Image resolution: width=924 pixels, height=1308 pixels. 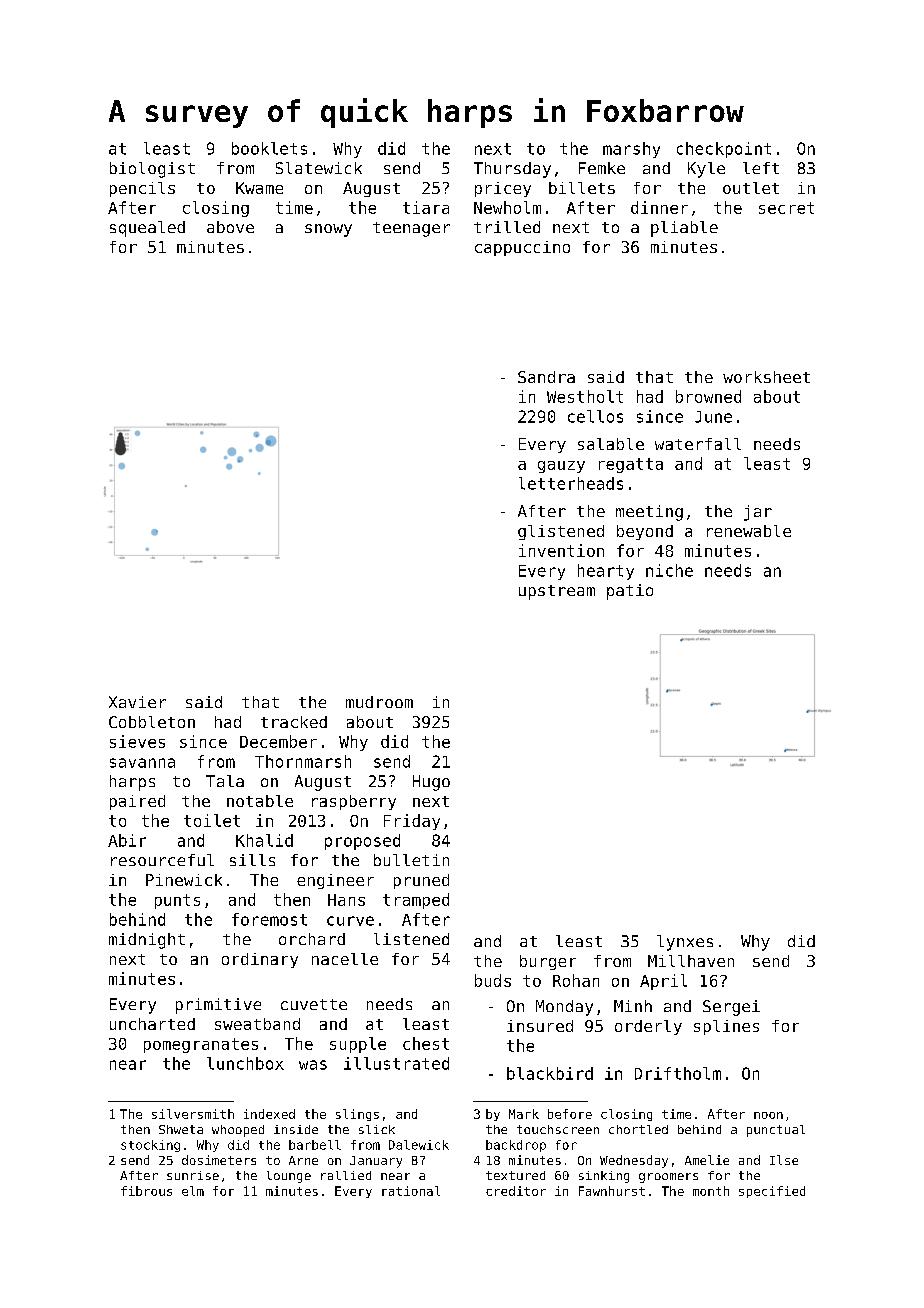 What do you see at coordinates (346, 1175) in the screenshot?
I see `rallied` at bounding box center [346, 1175].
